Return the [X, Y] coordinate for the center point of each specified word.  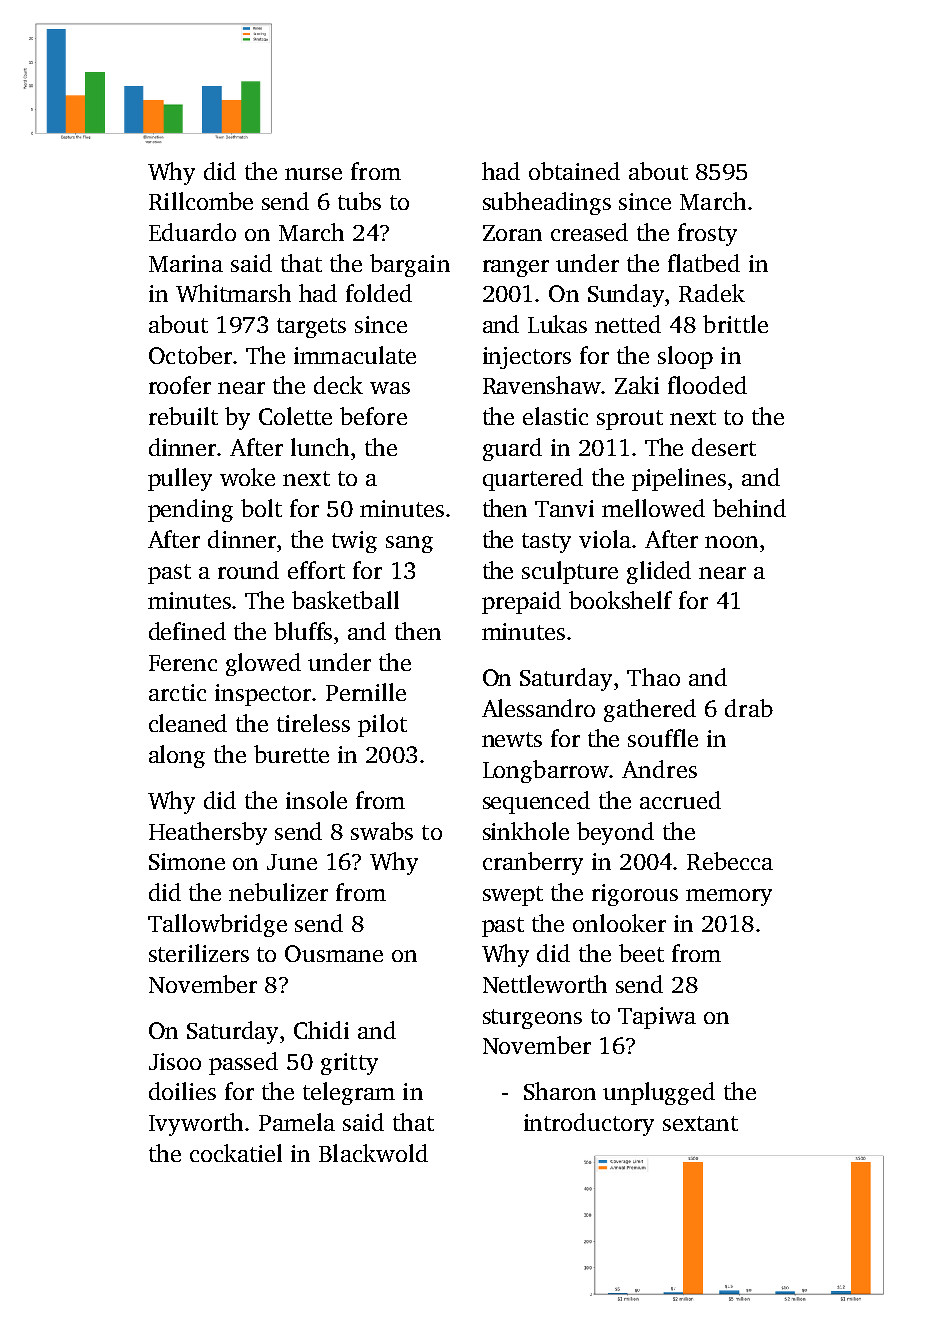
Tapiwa [657, 1018]
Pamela [297, 1122]
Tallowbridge [217, 925]
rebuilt [183, 416]
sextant [700, 1123]
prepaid [521, 602]
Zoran [512, 233]
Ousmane [334, 953]
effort [316, 570]
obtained [574, 171]
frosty [707, 234]
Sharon [560, 1091]
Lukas [557, 324]
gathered [650, 710]
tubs [359, 201]
